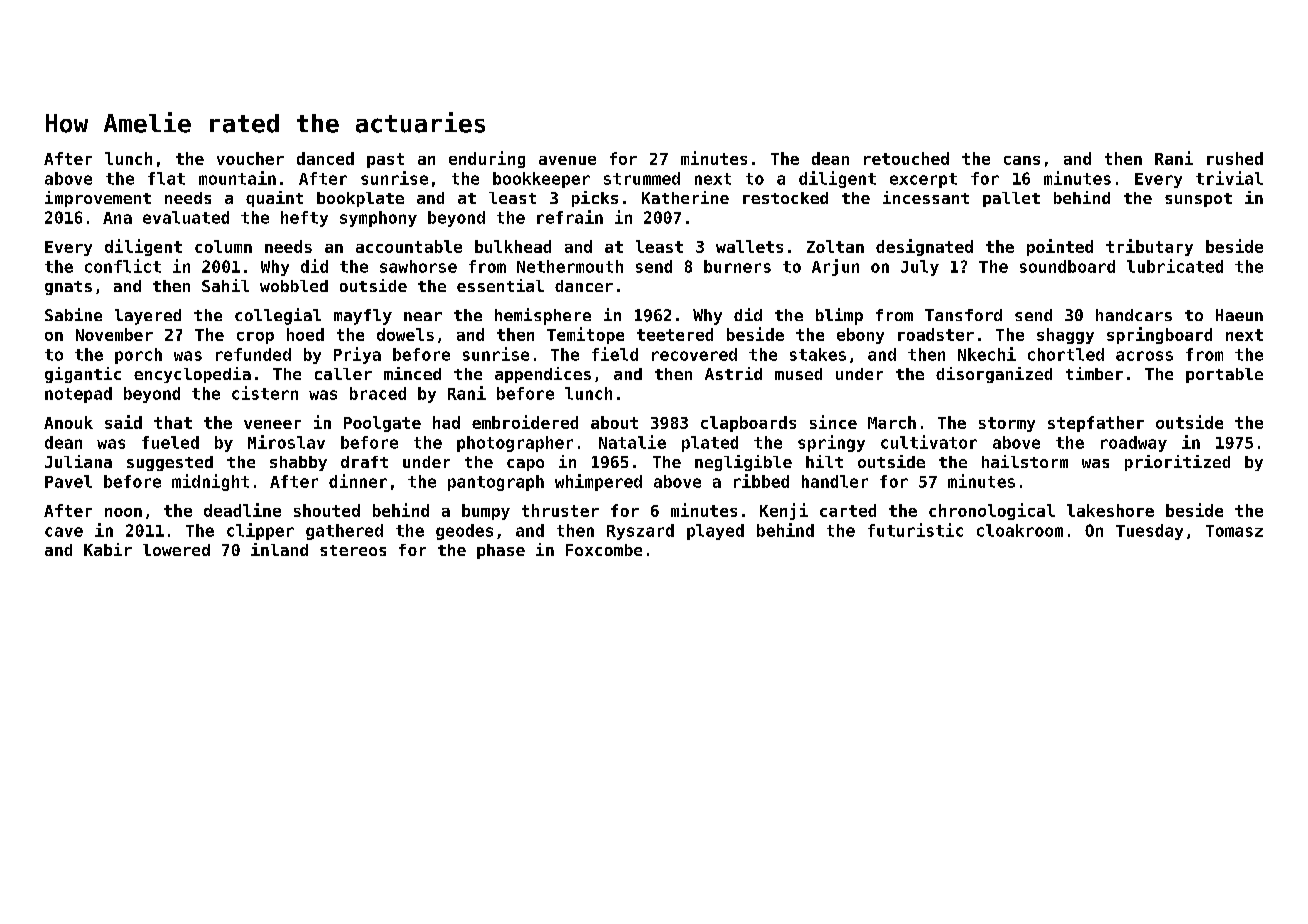 This screenshot has height=924, width=1308. What do you see at coordinates (1065, 336) in the screenshot?
I see `shaggy` at bounding box center [1065, 336].
